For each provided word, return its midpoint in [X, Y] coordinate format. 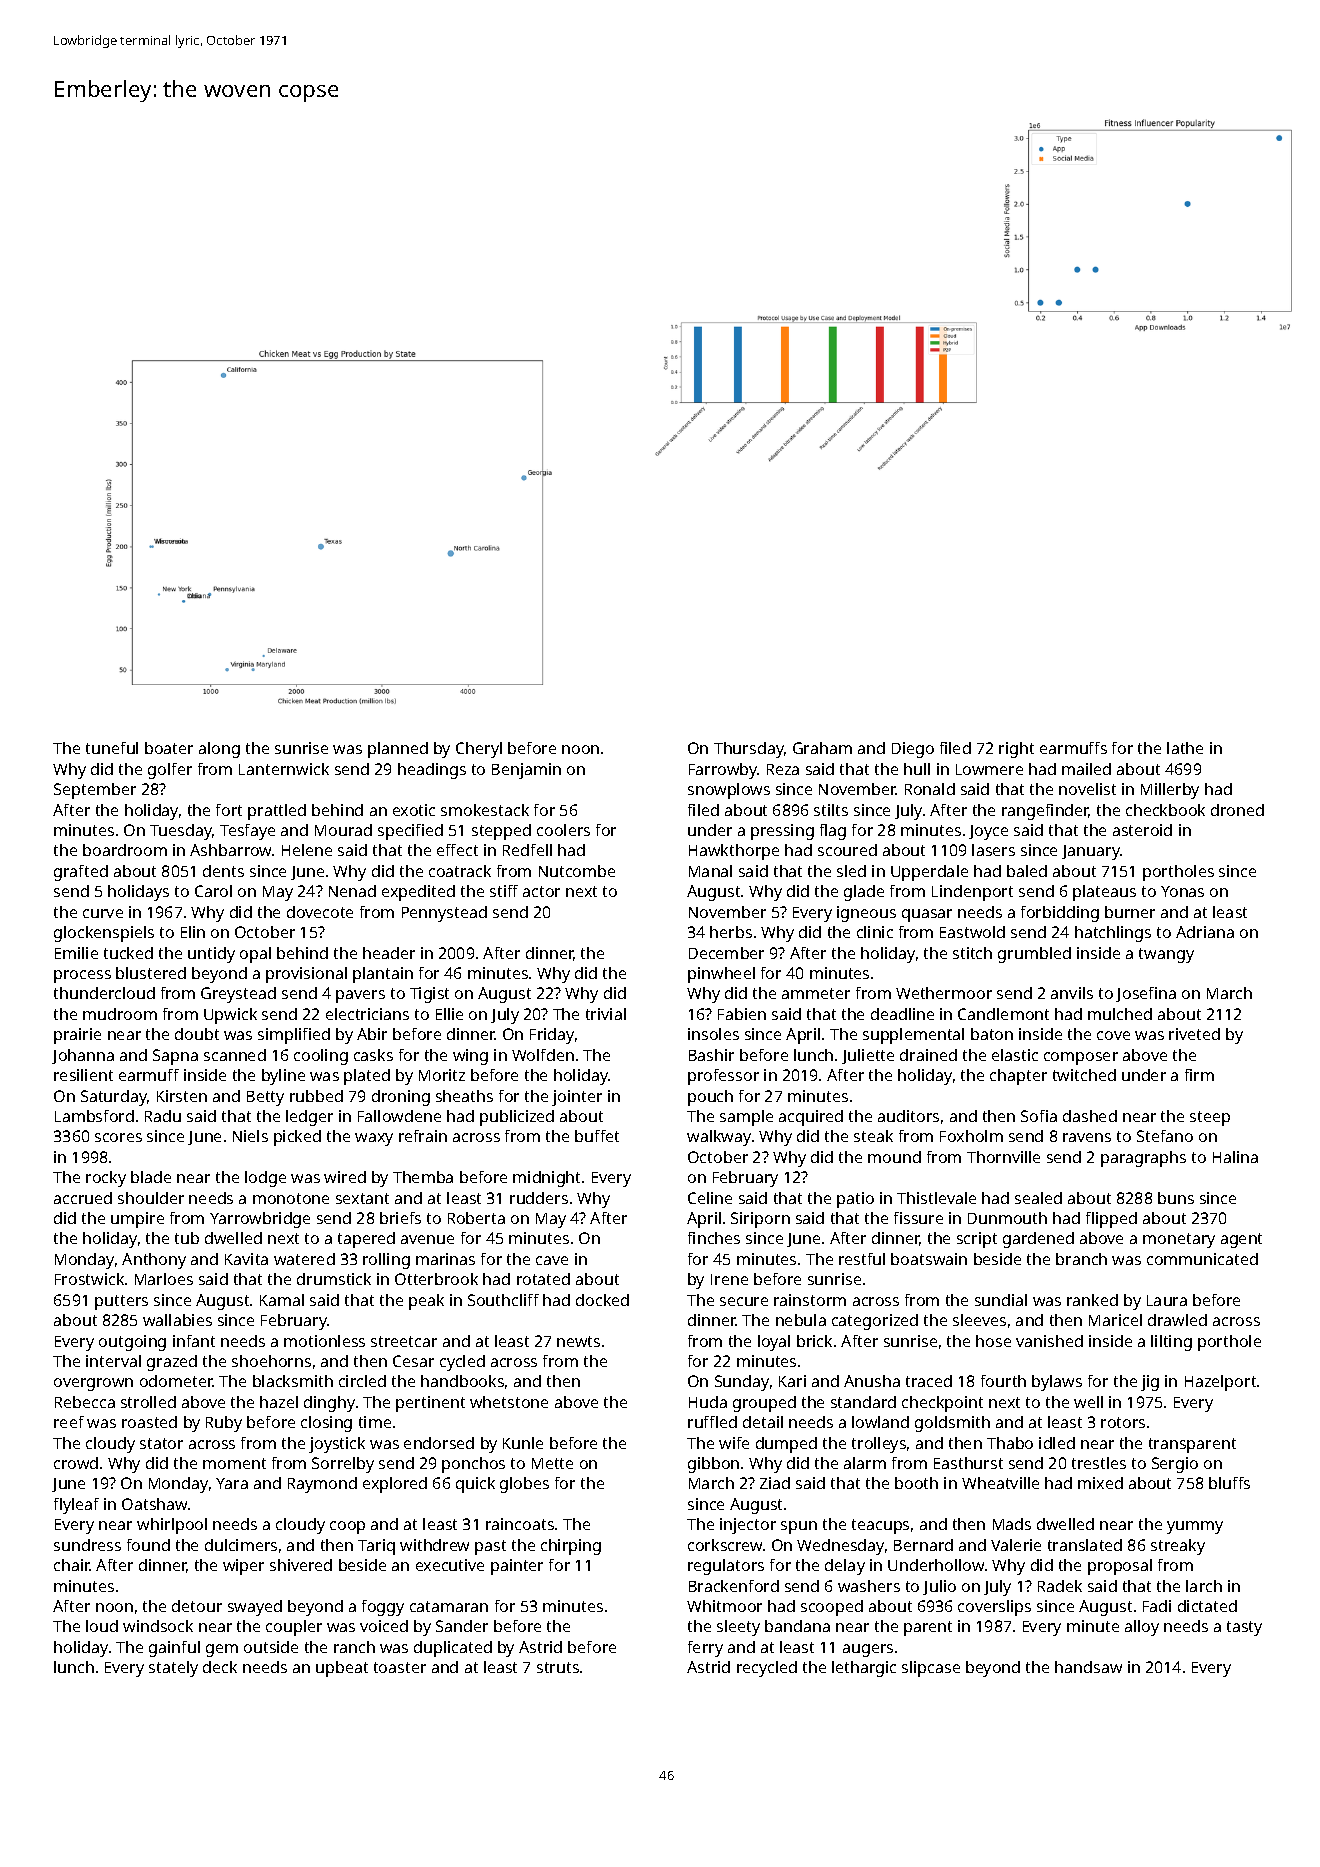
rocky [106, 1179]
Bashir [711, 1055]
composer [1081, 1058]
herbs [731, 932]
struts [558, 1667]
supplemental [913, 1036]
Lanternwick [284, 769]
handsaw [1088, 1667]
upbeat [342, 1669]
